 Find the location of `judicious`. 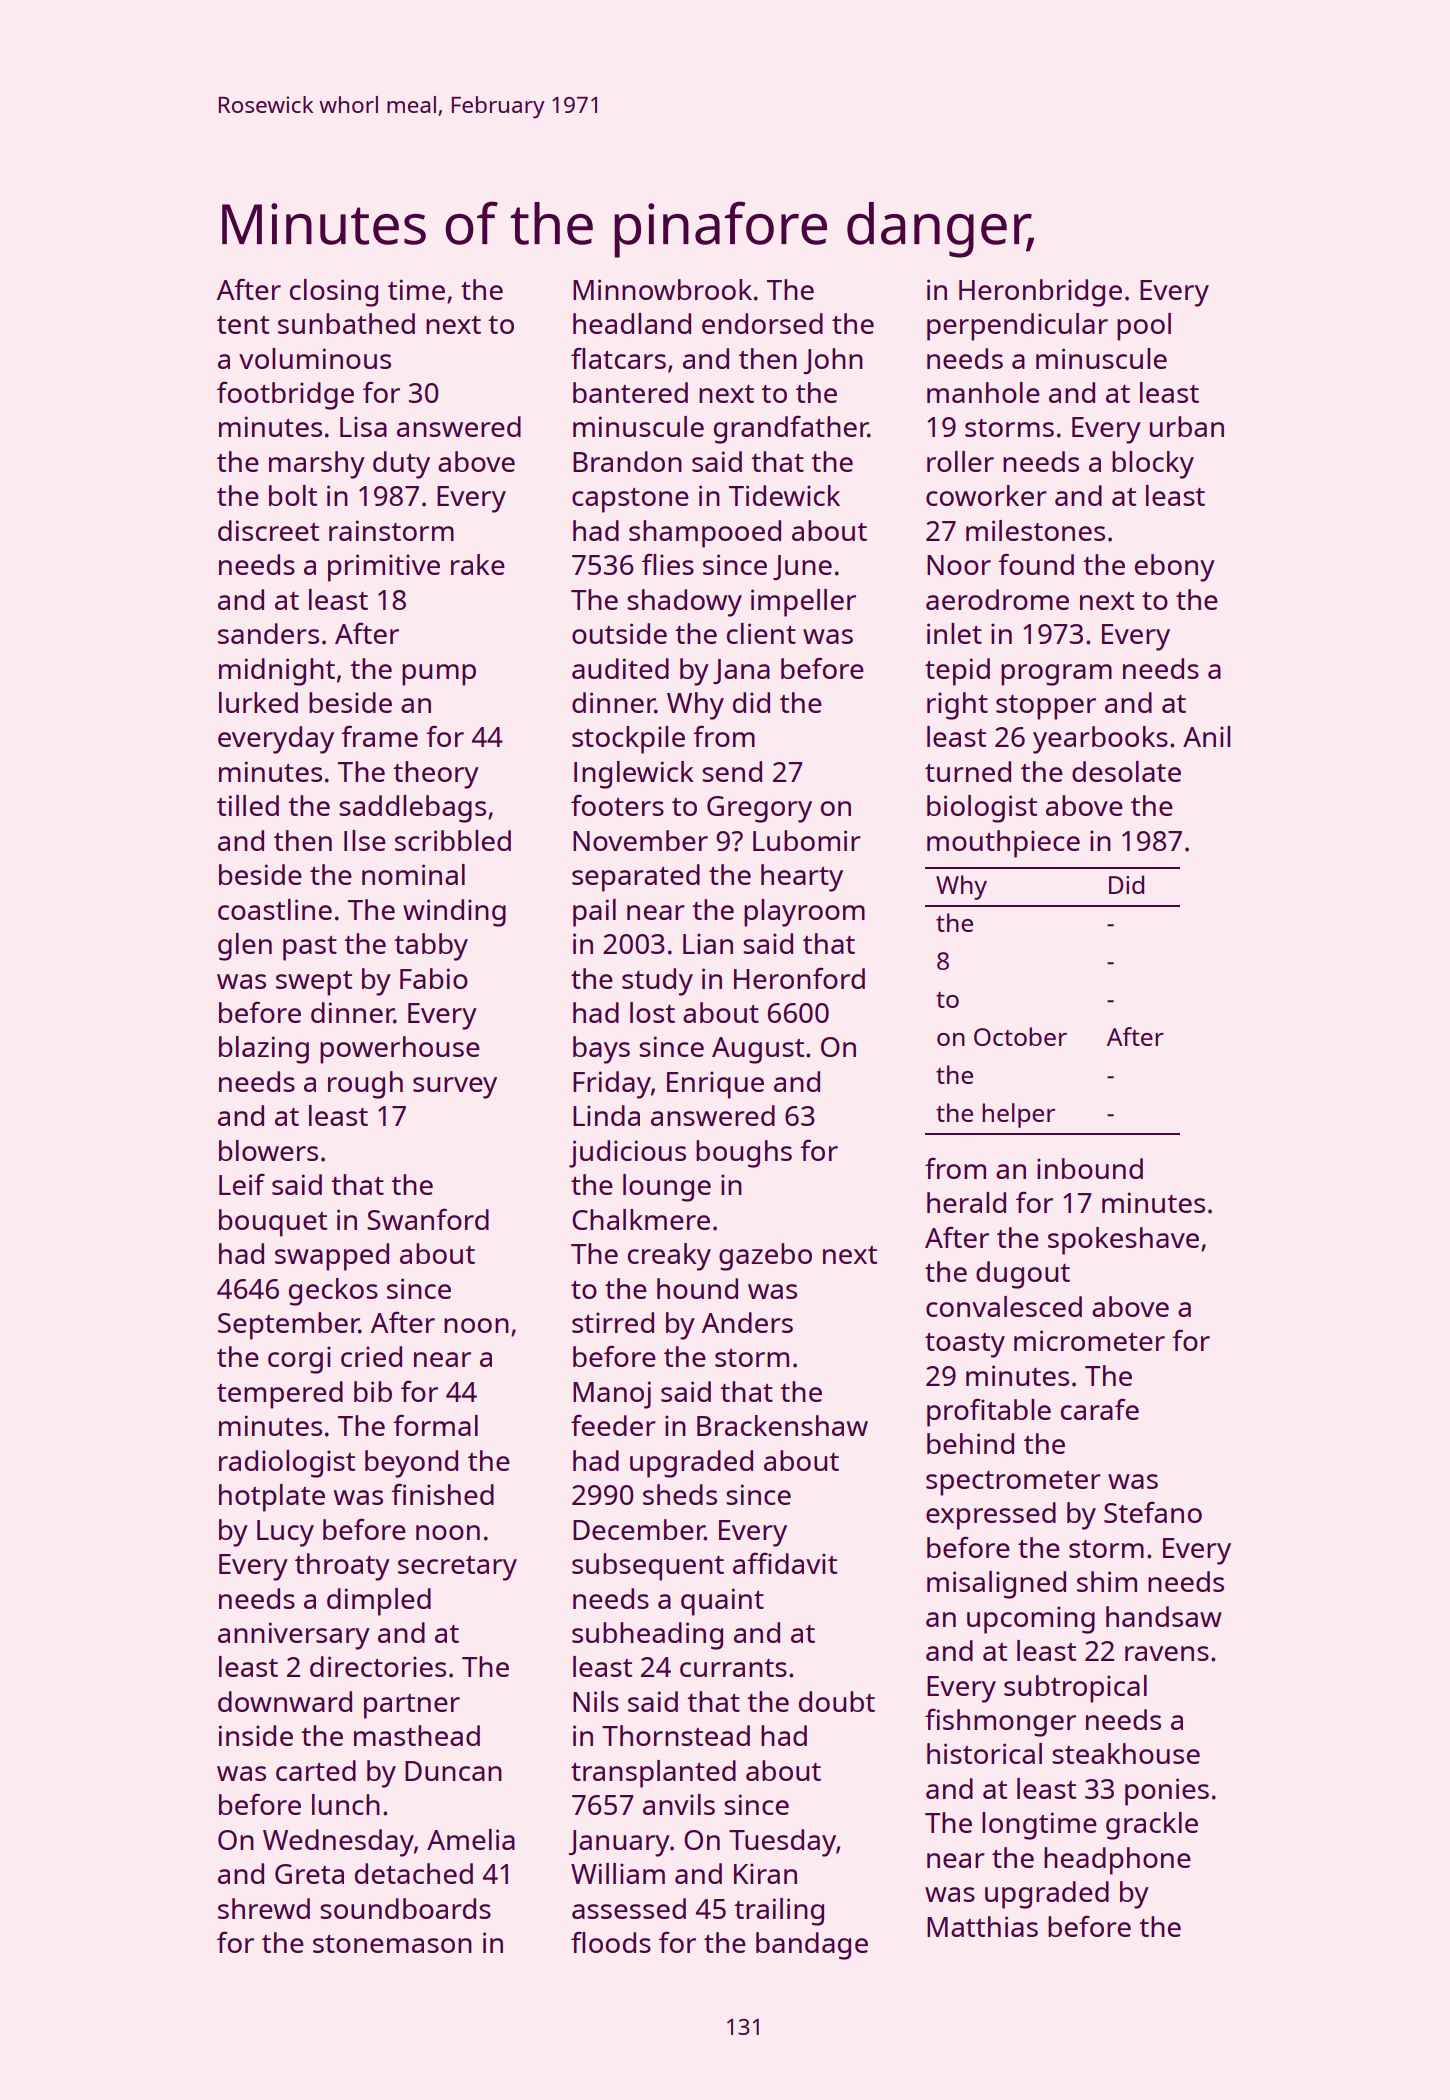

judicious is located at coordinates (627, 1154).
